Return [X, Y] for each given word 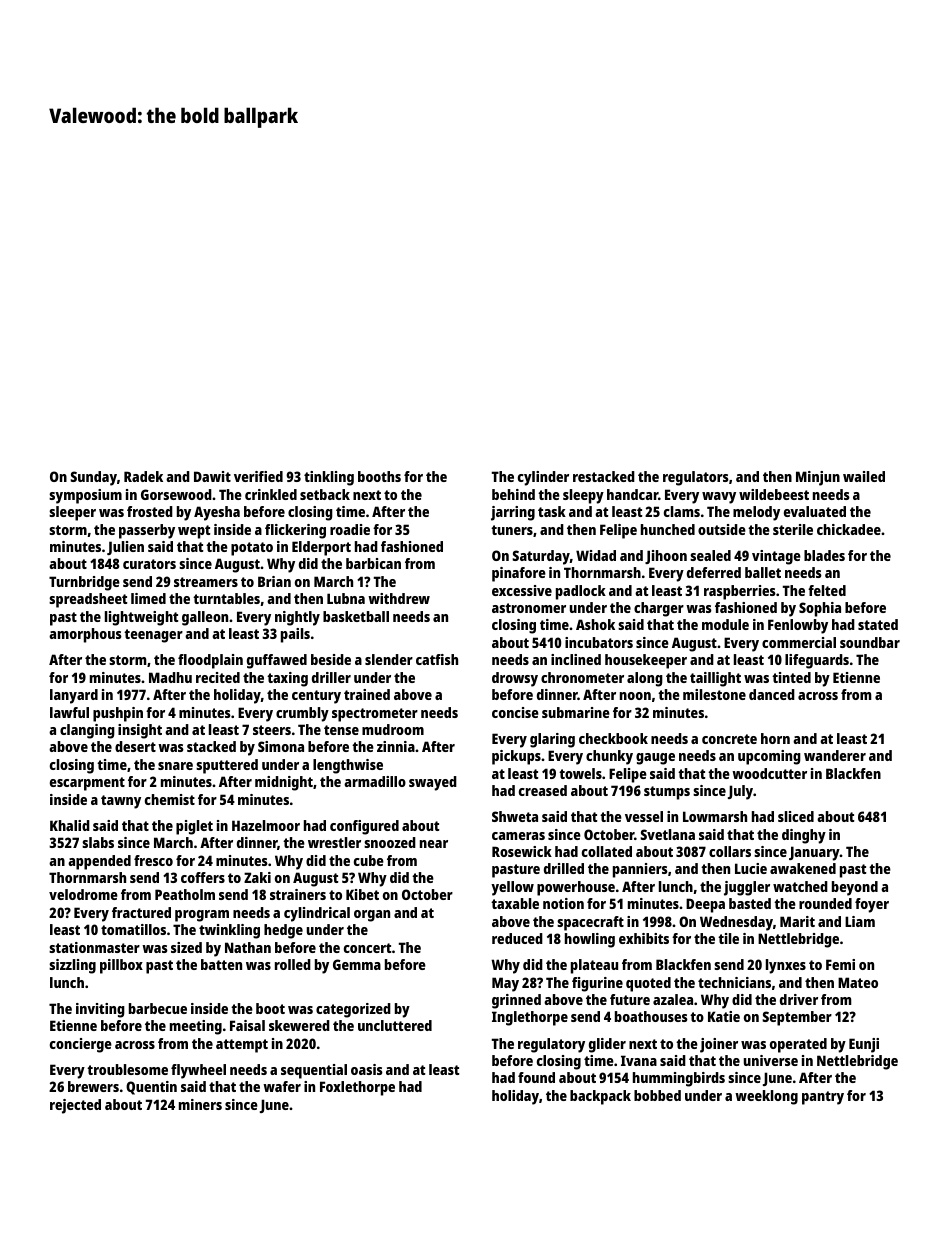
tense [341, 730]
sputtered [227, 766]
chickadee [849, 529]
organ [372, 916]
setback [325, 494]
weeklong [766, 1097]
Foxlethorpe [357, 1088]
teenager [153, 636]
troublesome [127, 1069]
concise [515, 712]
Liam [860, 921]
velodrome [83, 894]
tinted [791, 677]
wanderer [835, 755]
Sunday [93, 478]
